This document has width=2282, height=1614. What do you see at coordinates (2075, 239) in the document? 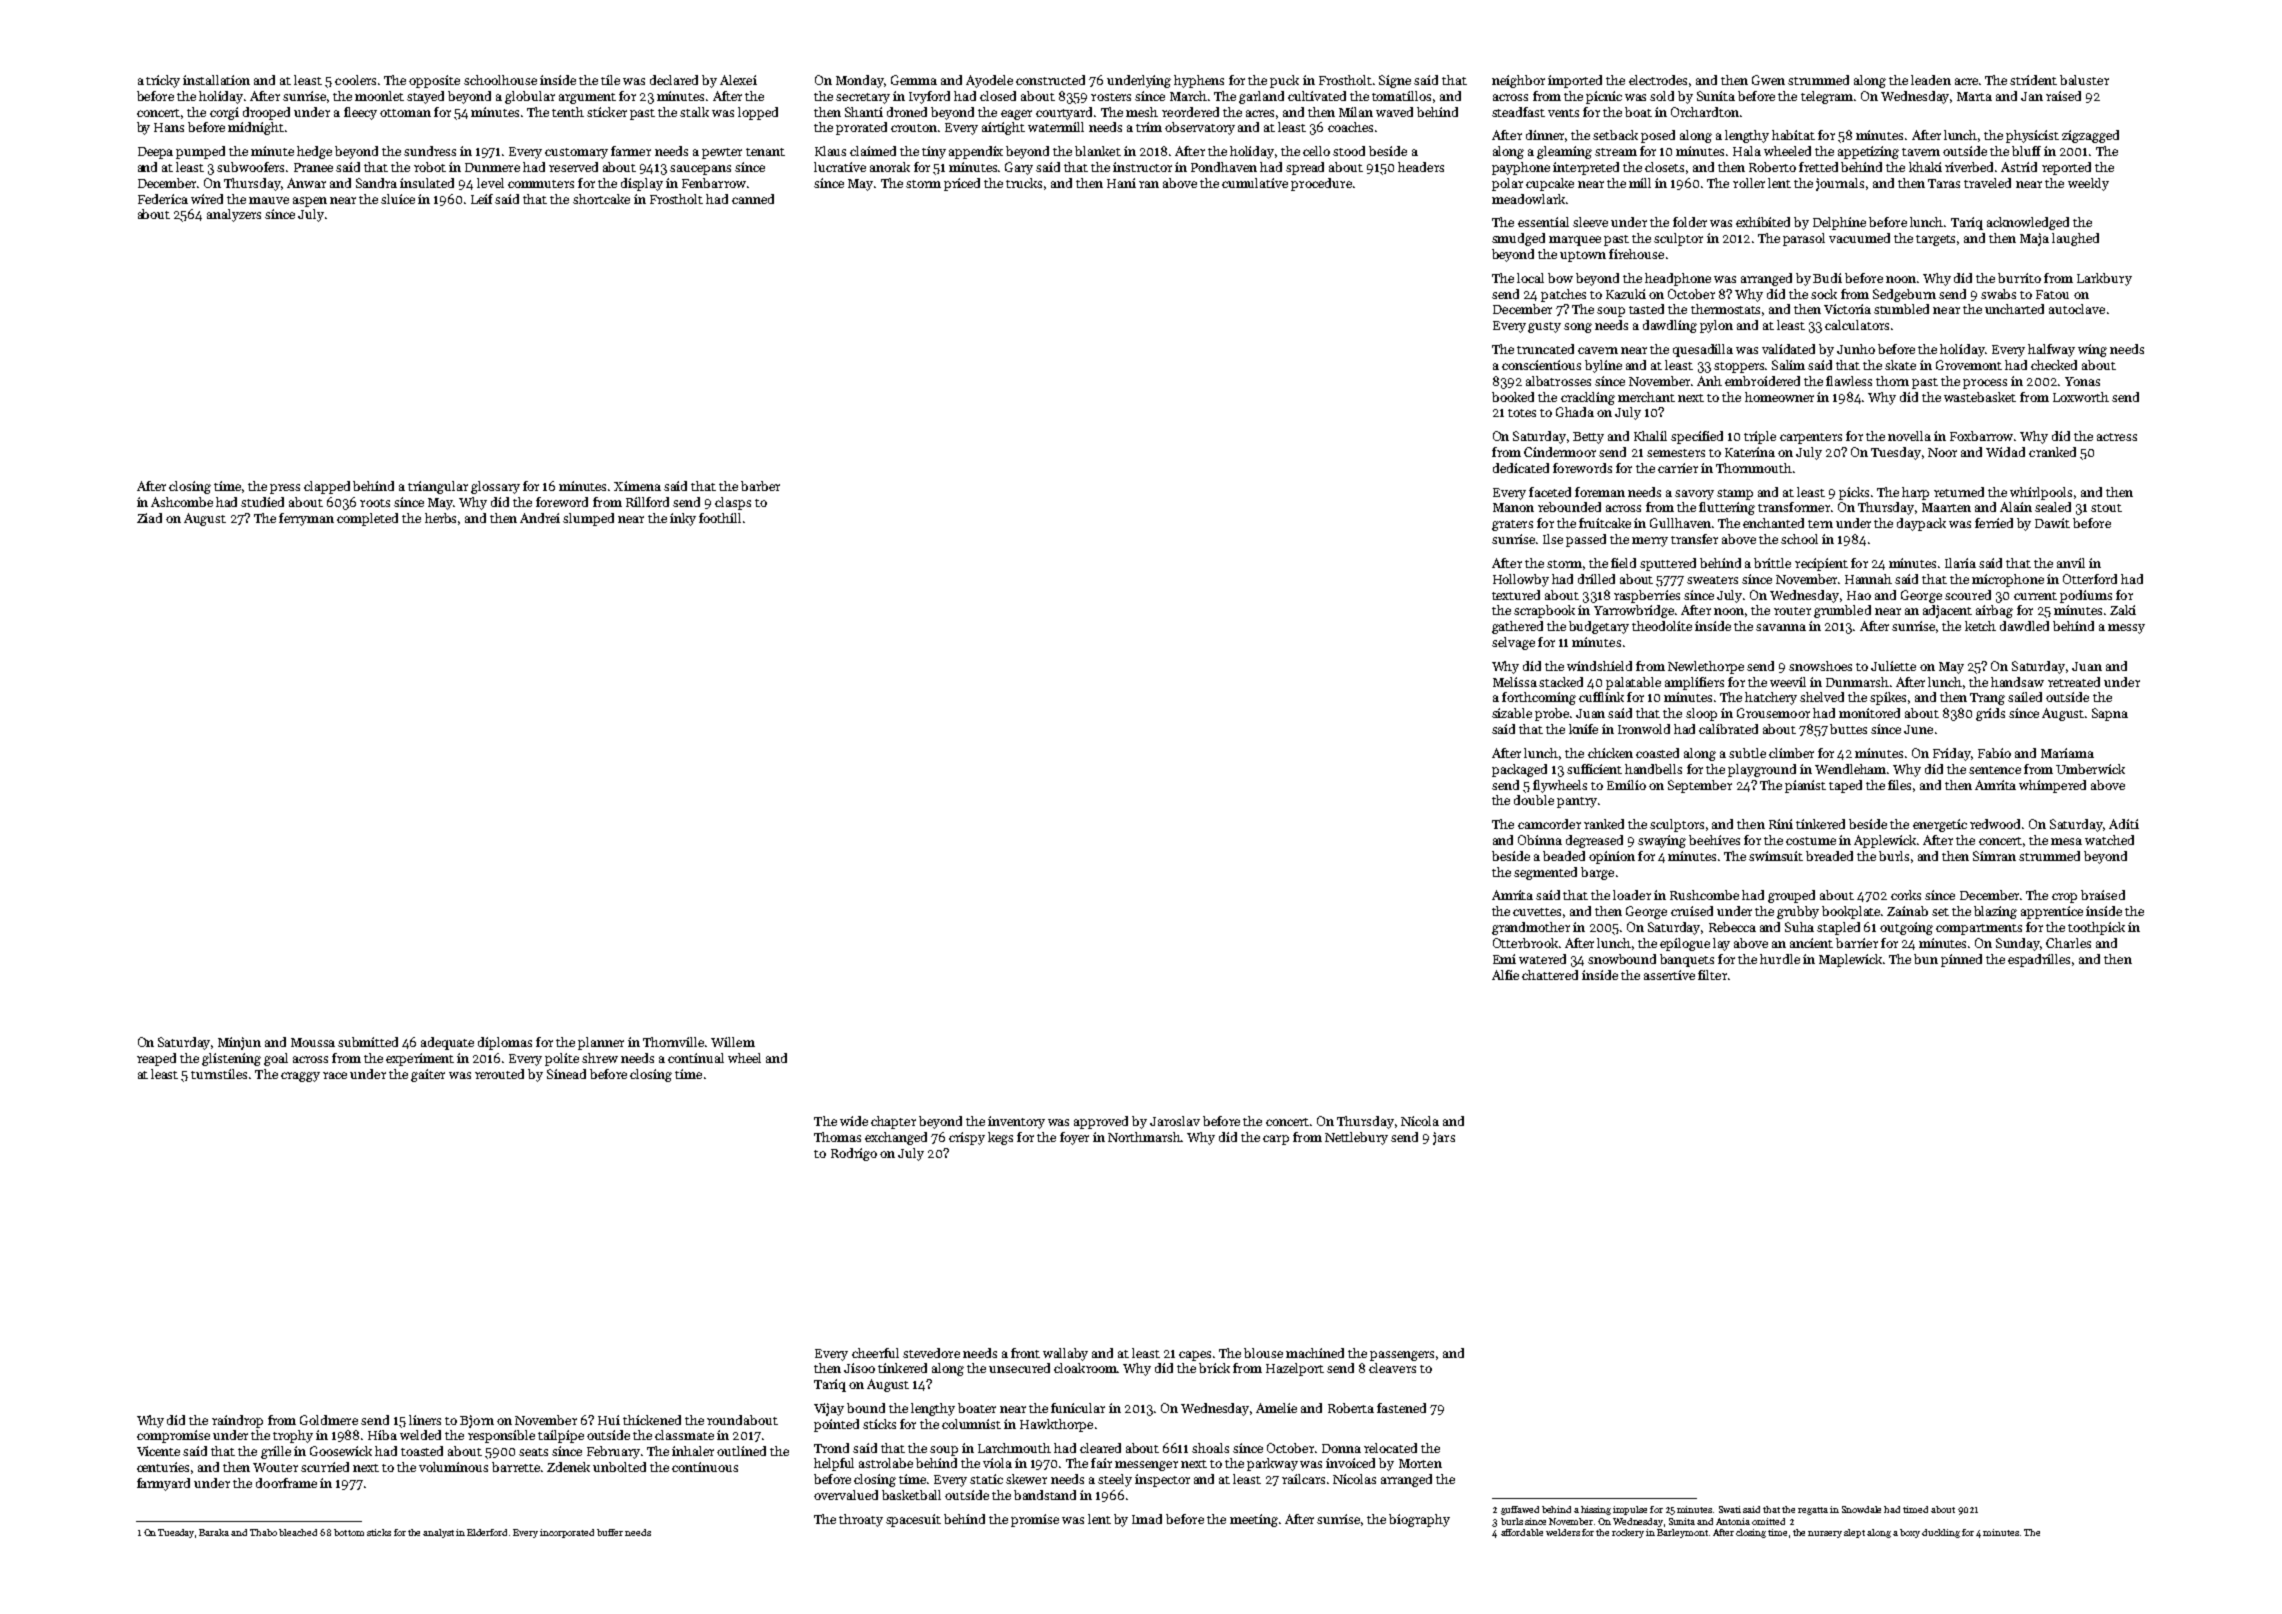
I see `laughed` at bounding box center [2075, 239].
